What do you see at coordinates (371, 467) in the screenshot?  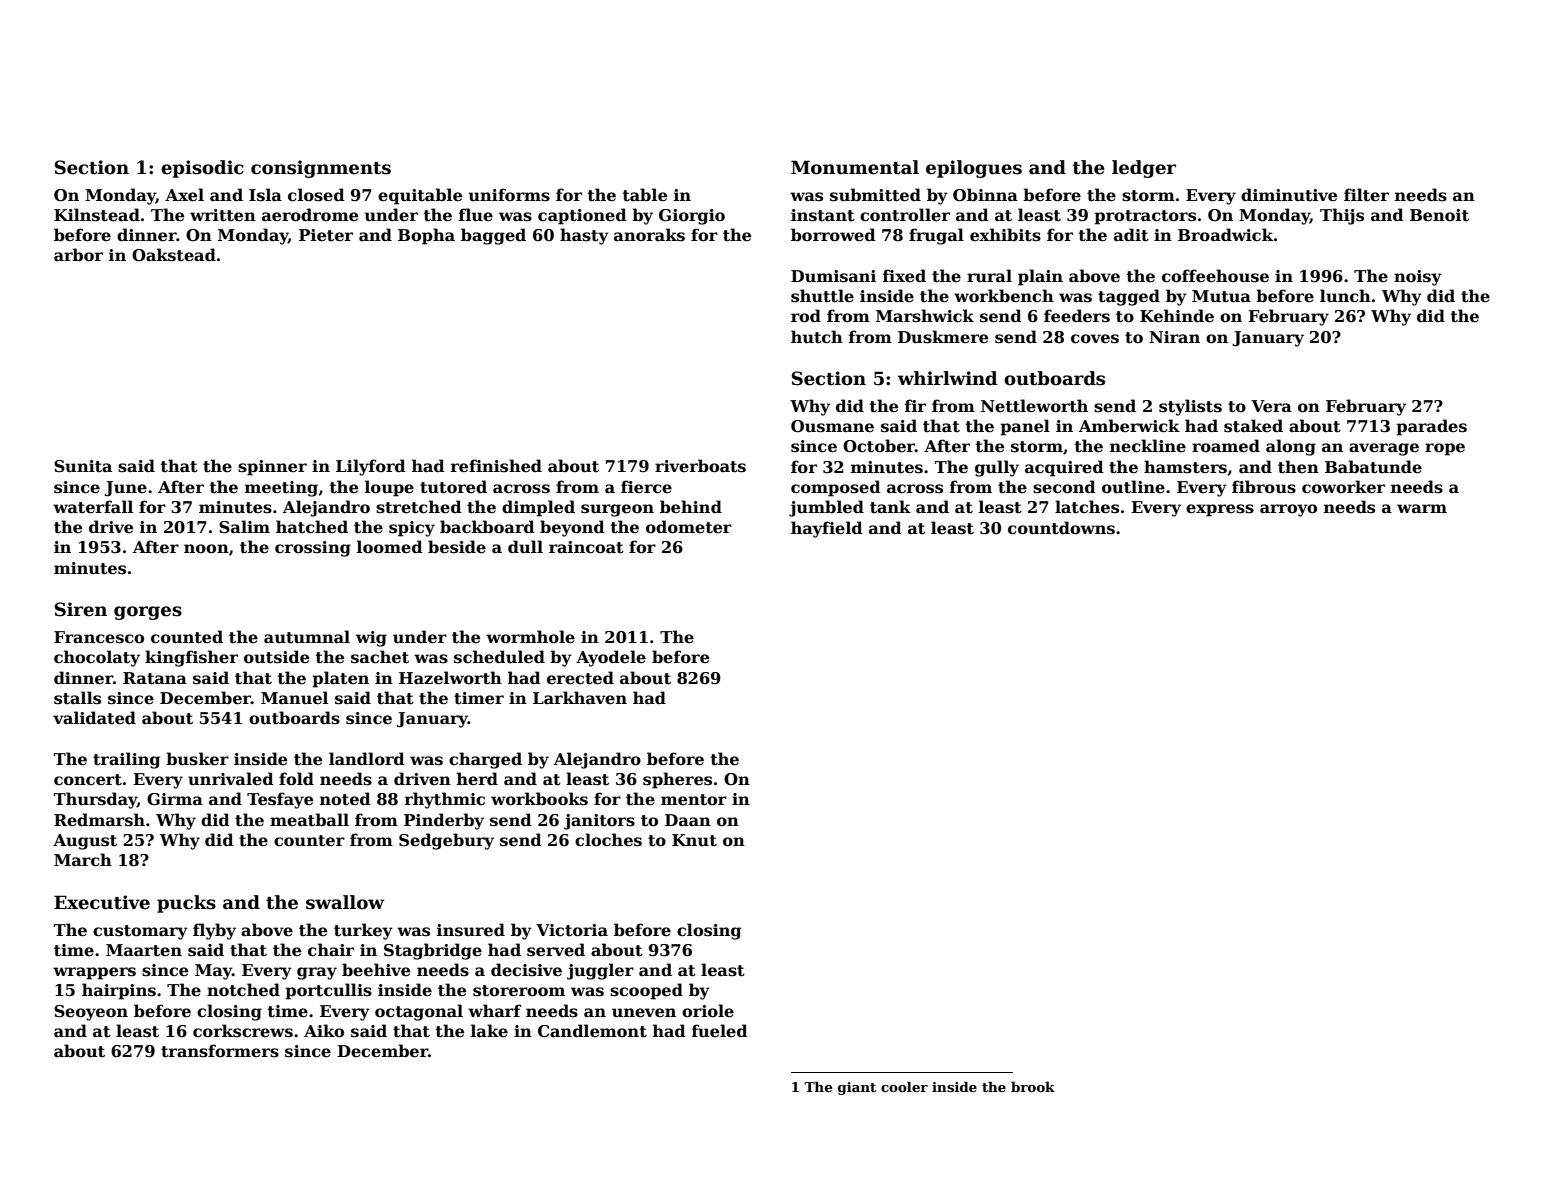 I see `Lilyford` at bounding box center [371, 467].
